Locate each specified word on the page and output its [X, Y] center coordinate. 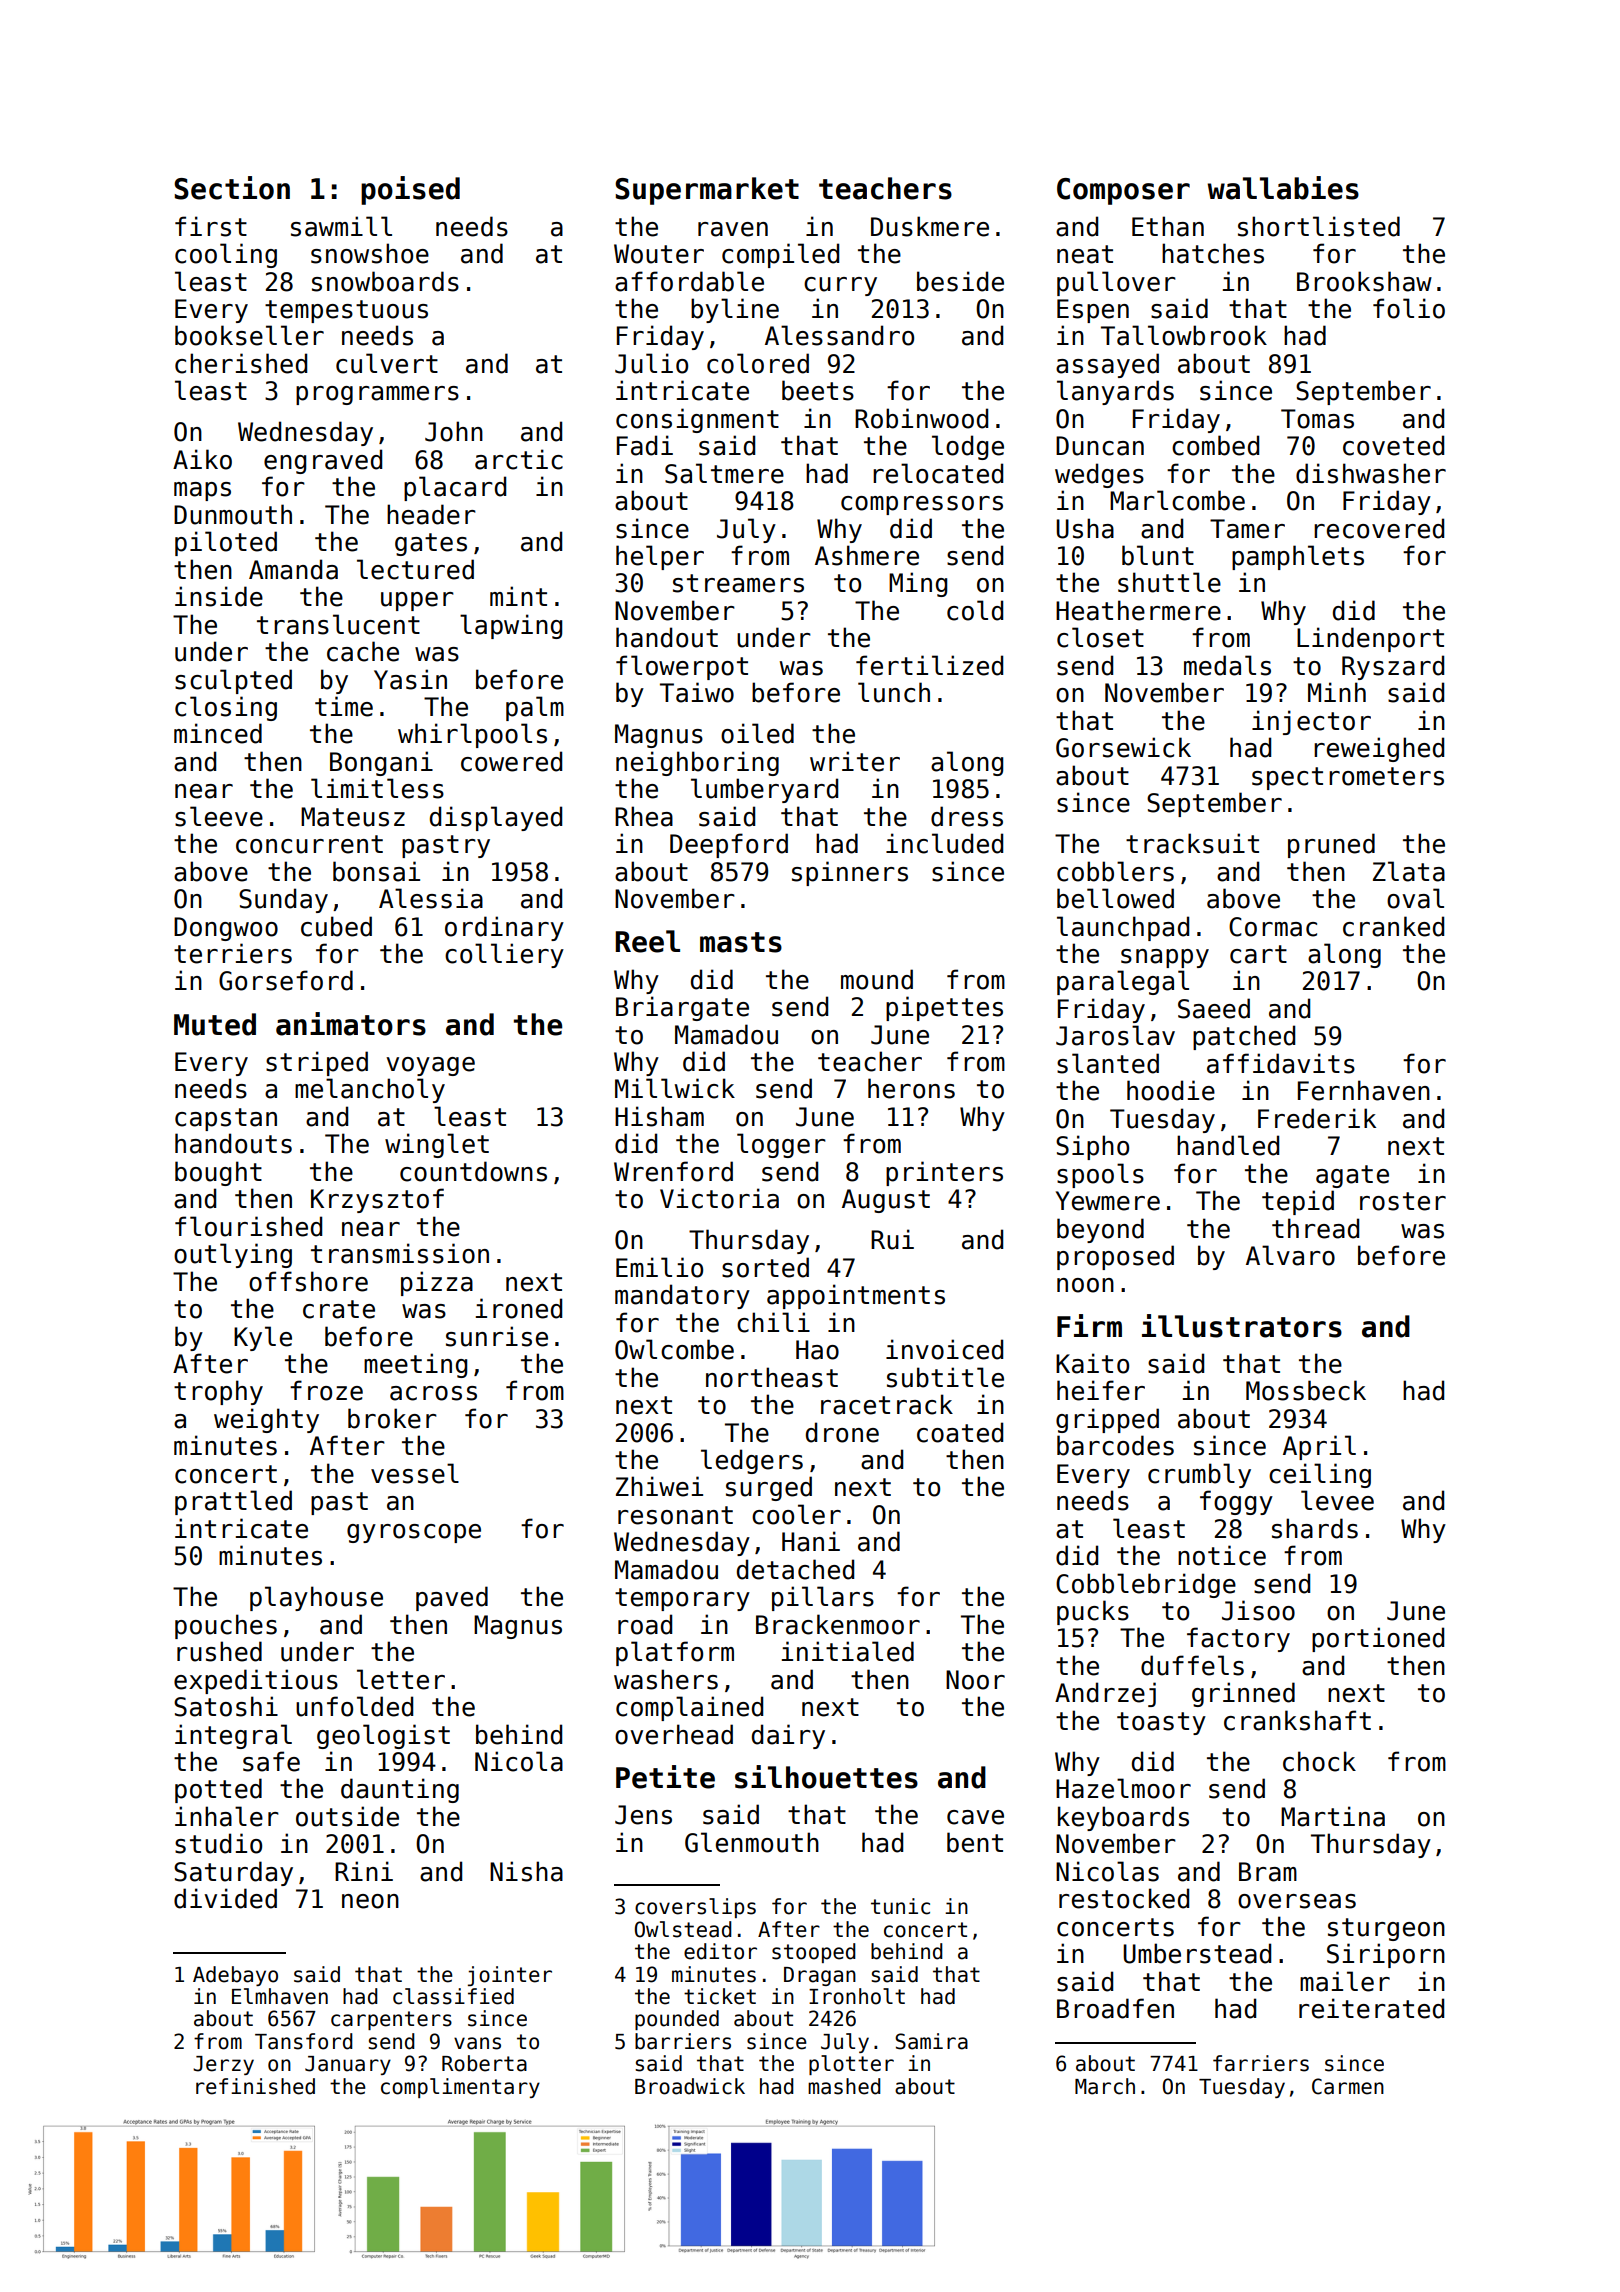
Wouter [659, 254]
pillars [823, 1598]
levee [1337, 1500]
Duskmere [930, 226]
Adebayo [235, 1976]
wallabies [1283, 188]
